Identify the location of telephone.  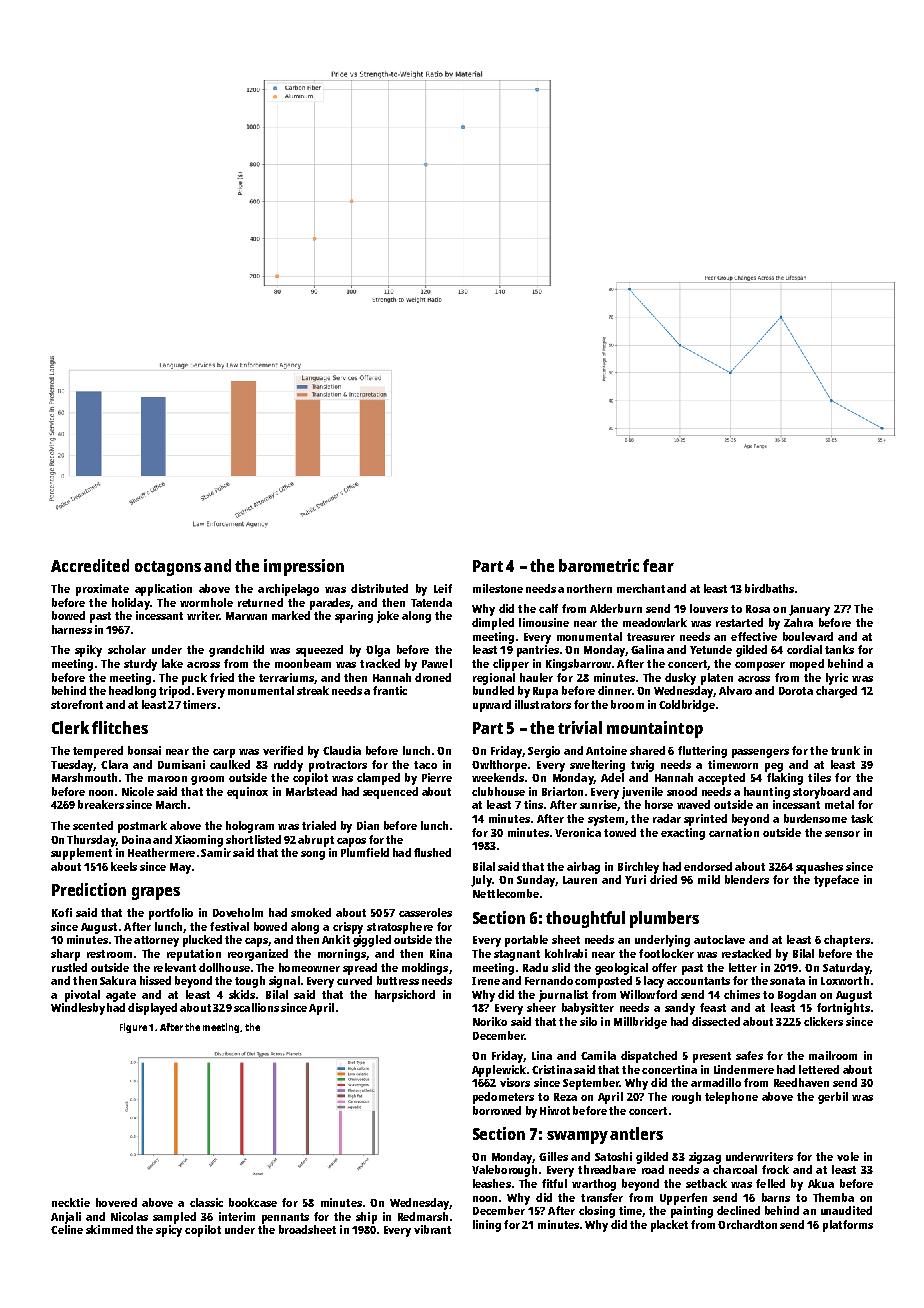
(731, 1098).
